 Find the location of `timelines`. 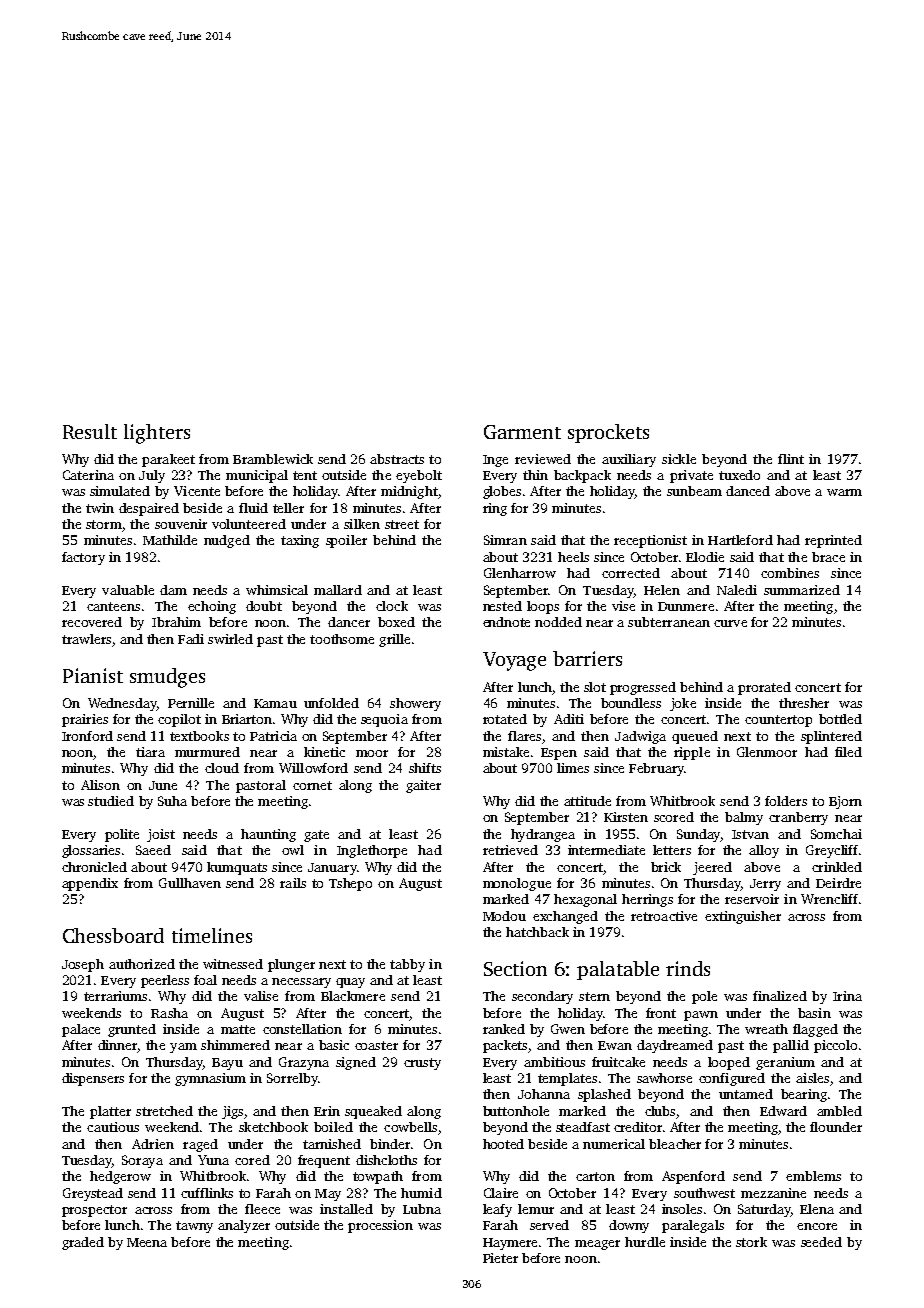

timelines is located at coordinates (212, 935).
